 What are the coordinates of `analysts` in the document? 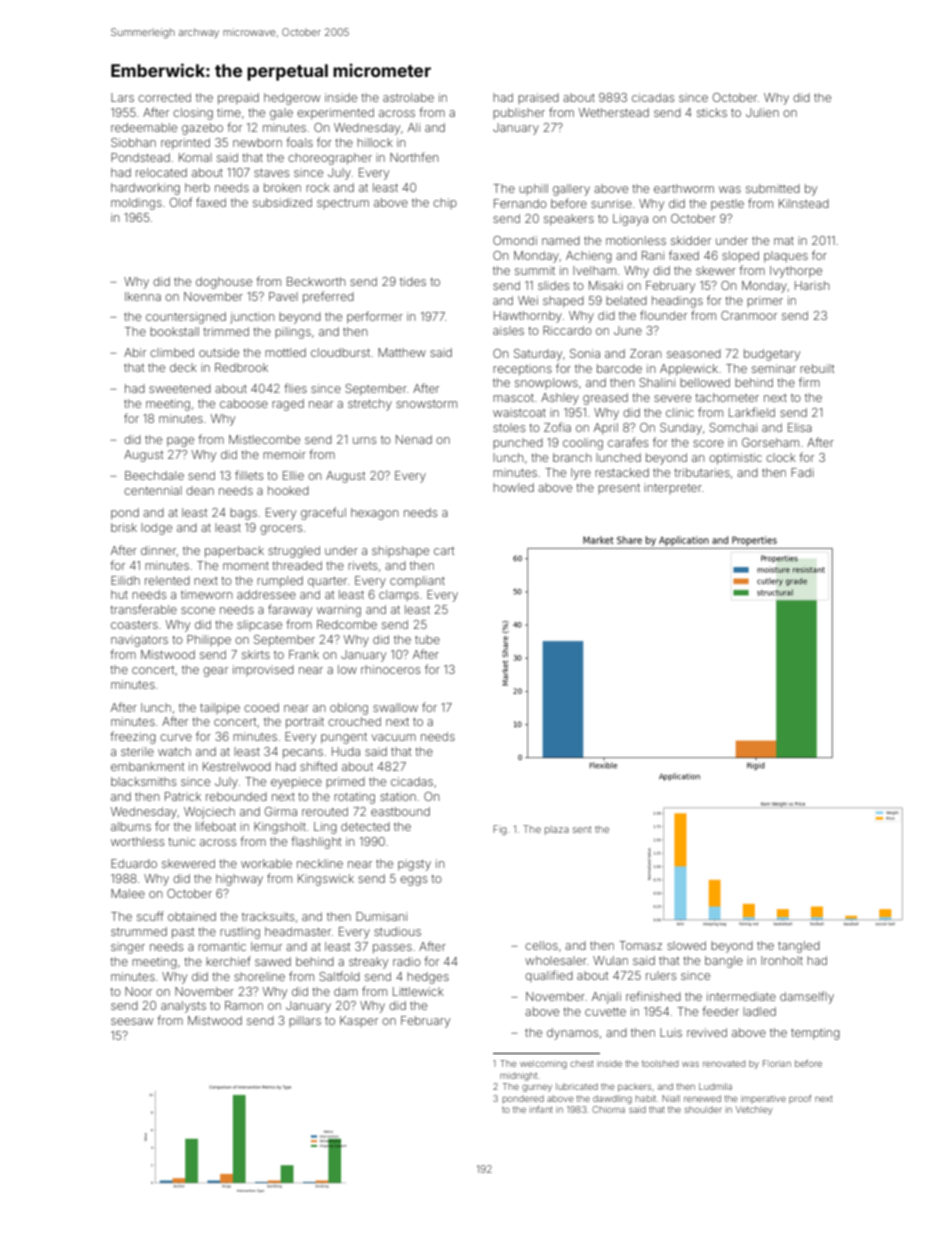 It's located at (183, 1007).
